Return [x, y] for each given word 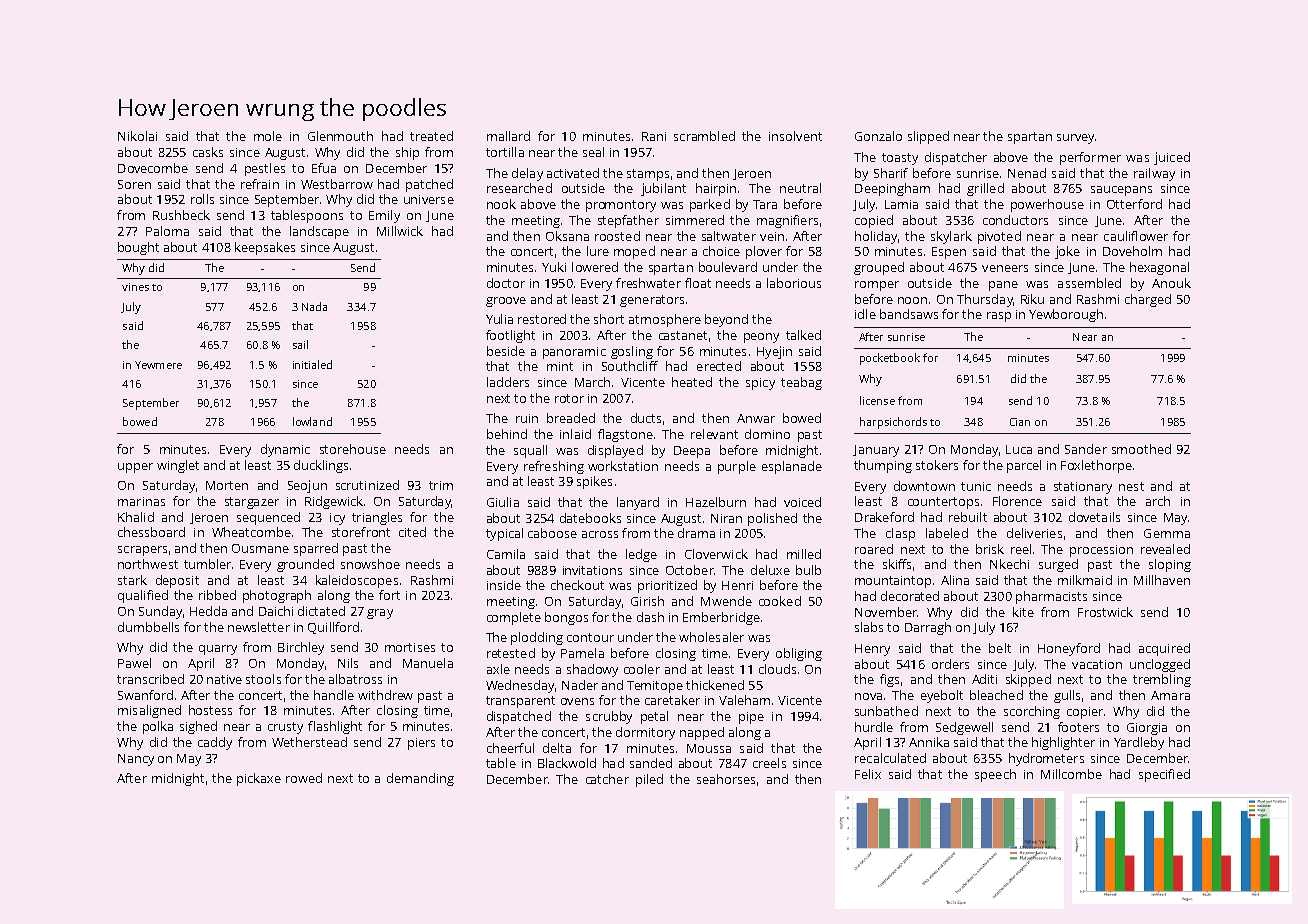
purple [737, 467]
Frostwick [1105, 612]
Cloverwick [716, 554]
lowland [312, 421]
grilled [985, 189]
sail [300, 344]
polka [158, 727]
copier [1085, 713]
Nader [580, 685]
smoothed [1141, 449]
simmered [695, 220]
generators [652, 301]
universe [429, 199]
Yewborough [1066, 315]
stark [132, 580]
